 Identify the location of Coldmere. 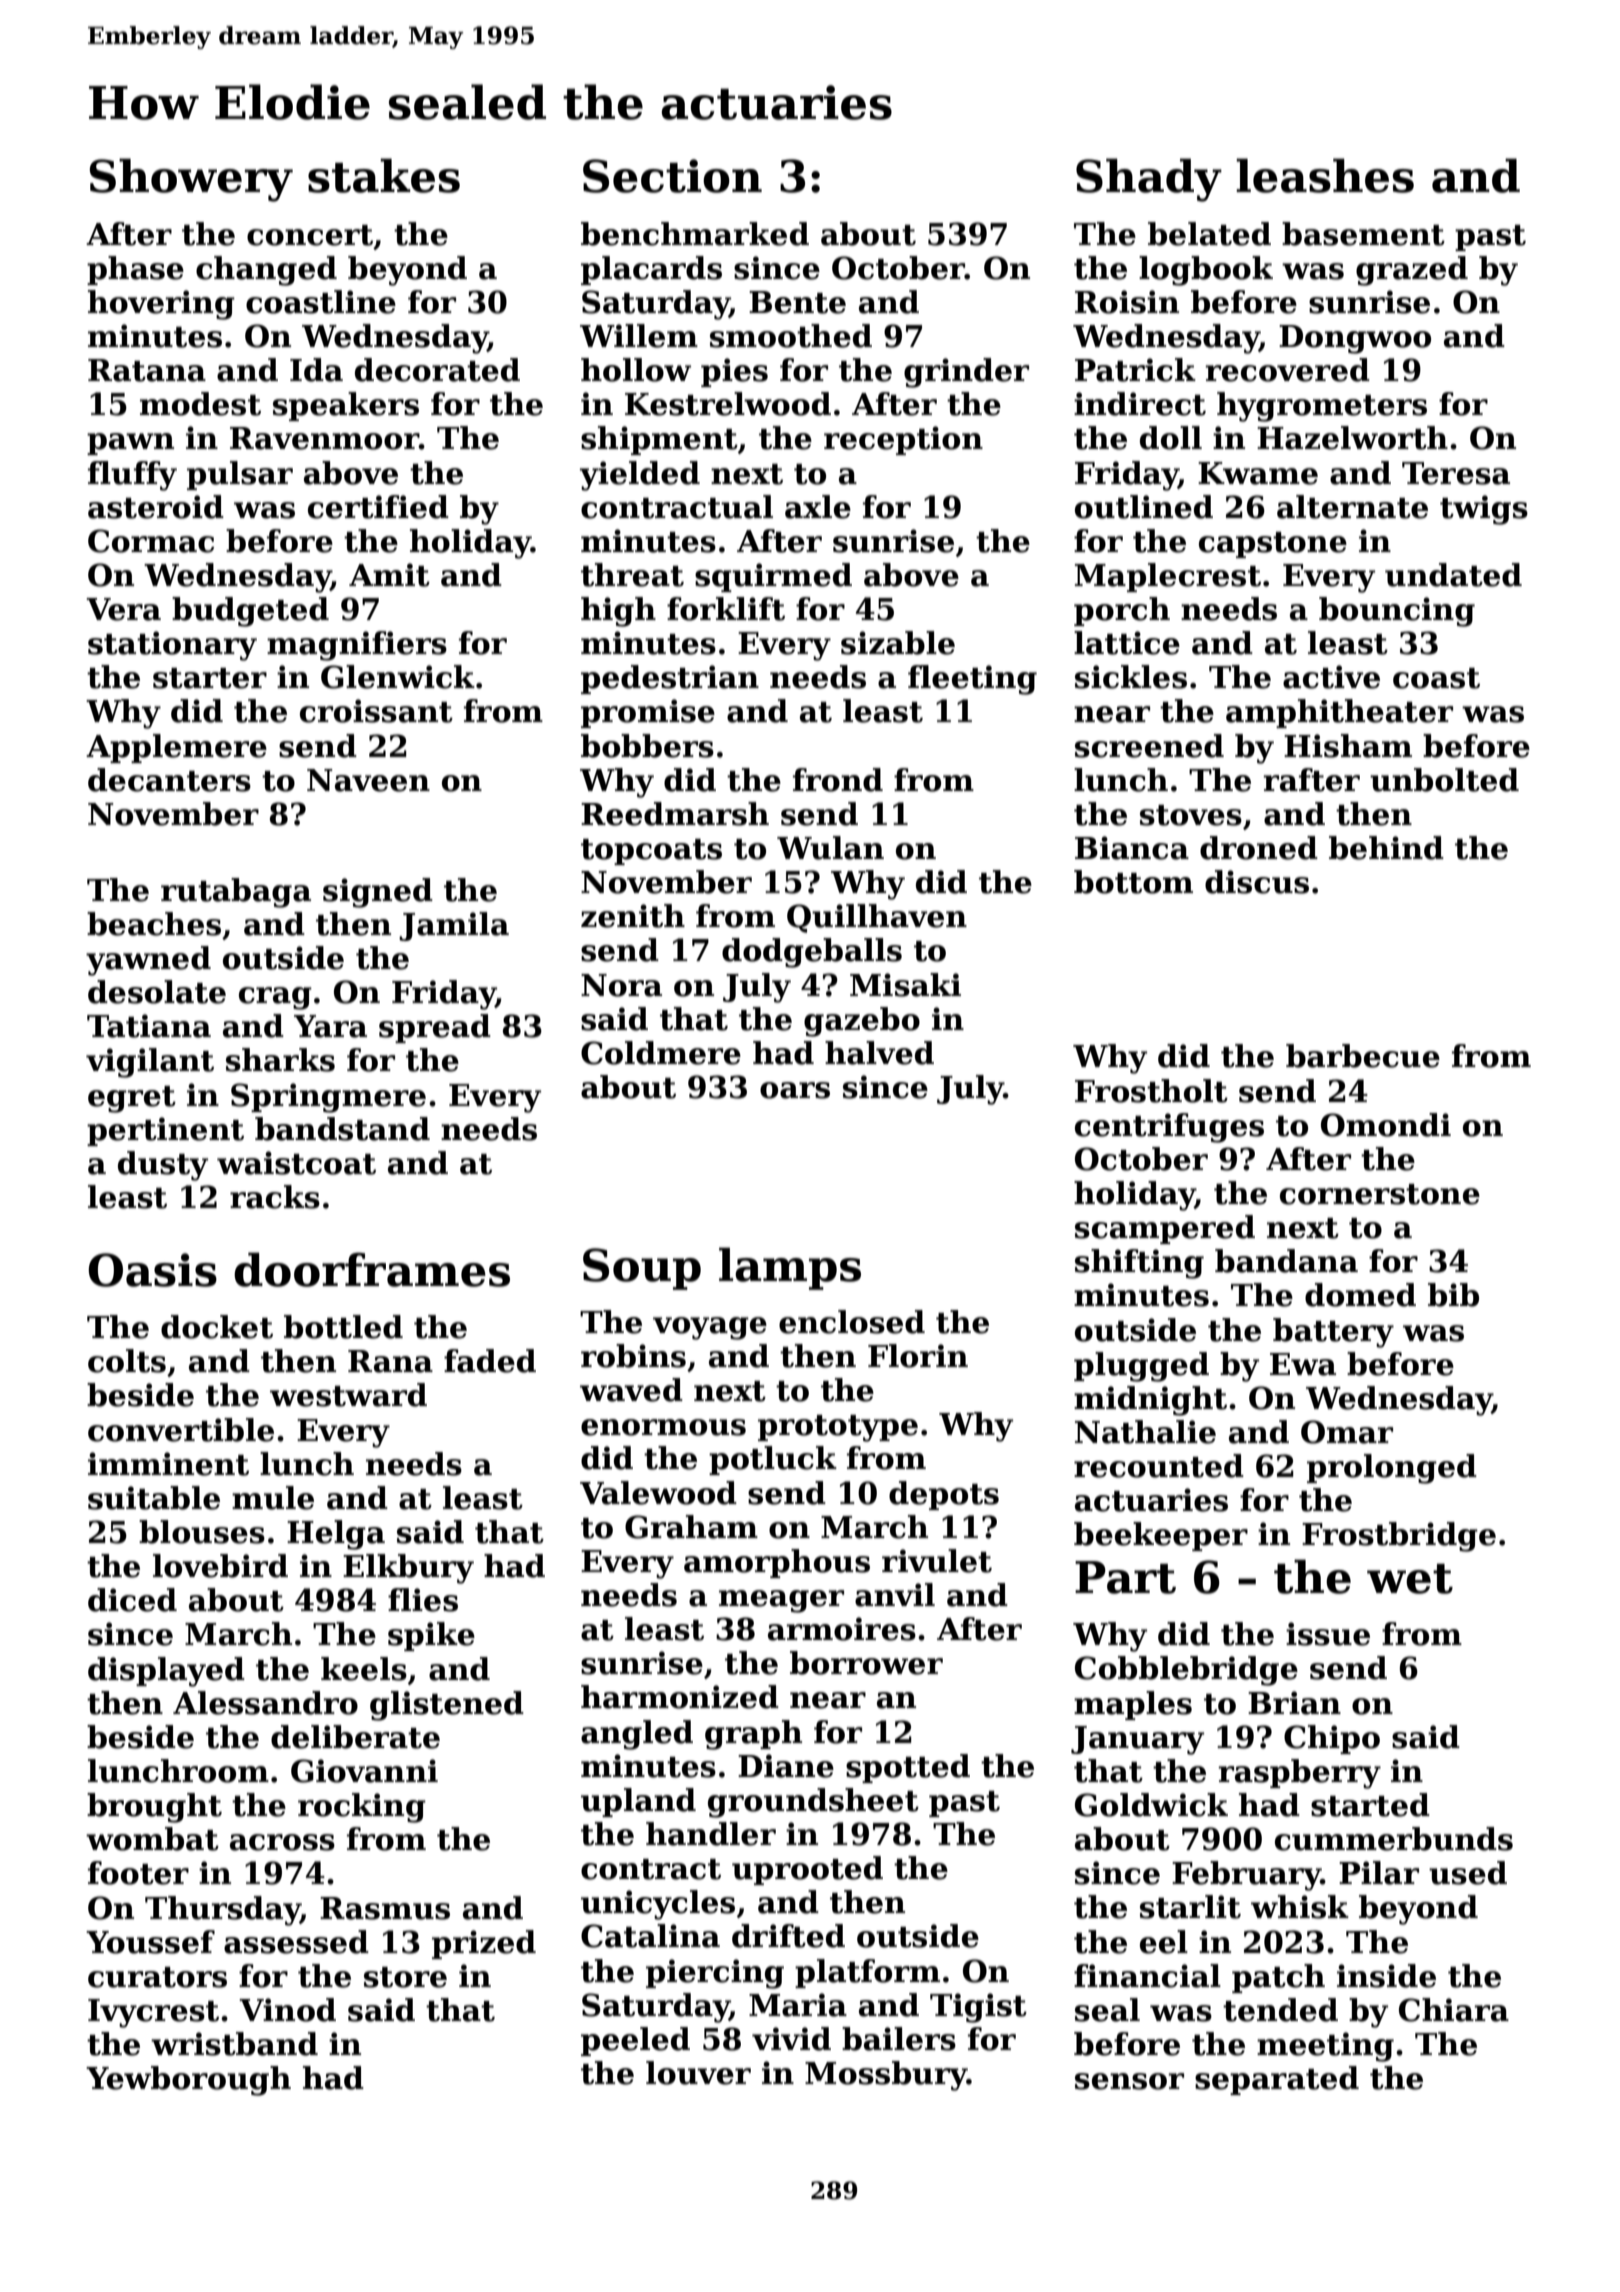
(661, 1053).
